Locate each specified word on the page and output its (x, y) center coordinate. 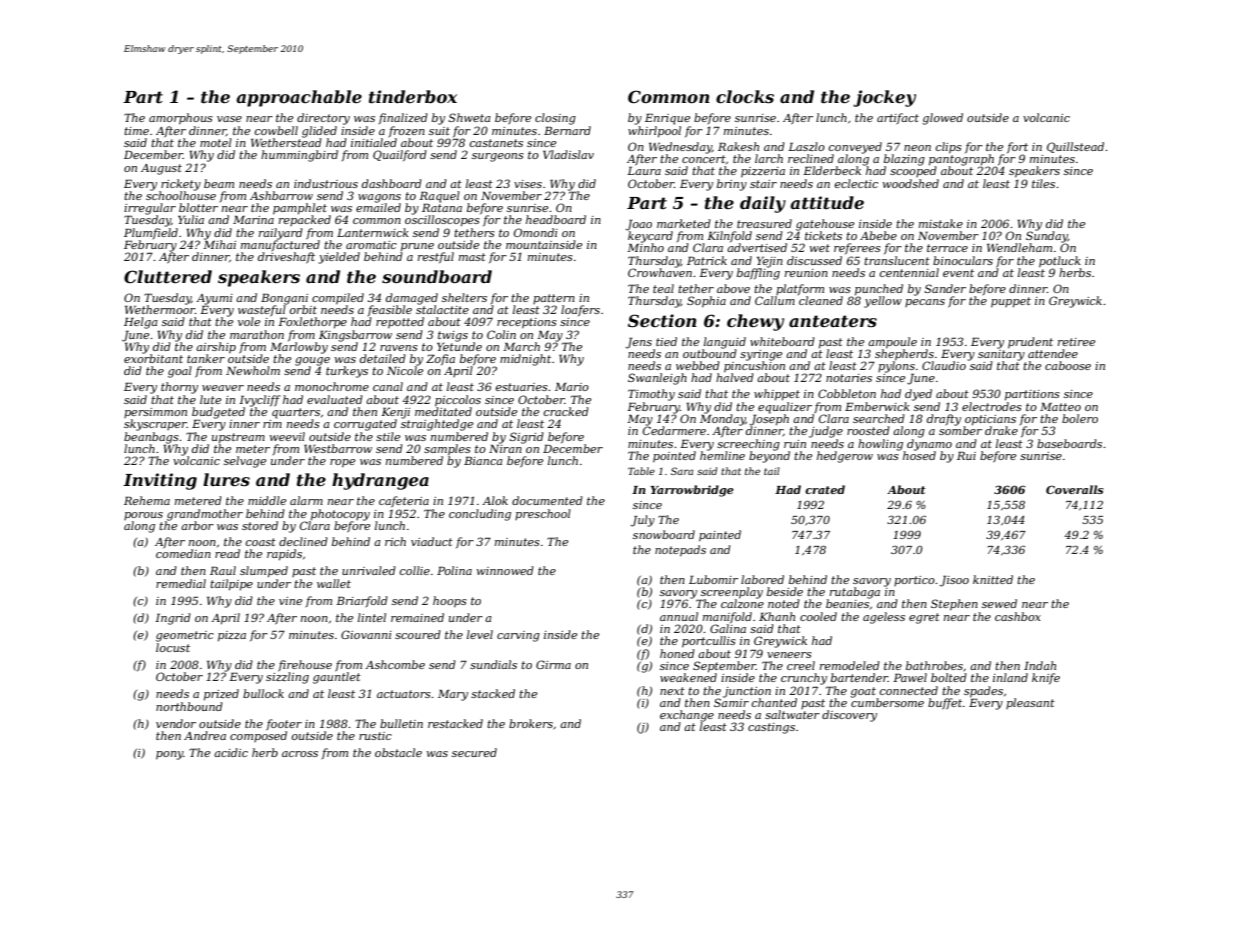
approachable (299, 98)
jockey (884, 98)
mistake (941, 223)
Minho (645, 247)
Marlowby (299, 348)
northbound (189, 706)
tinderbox (413, 96)
